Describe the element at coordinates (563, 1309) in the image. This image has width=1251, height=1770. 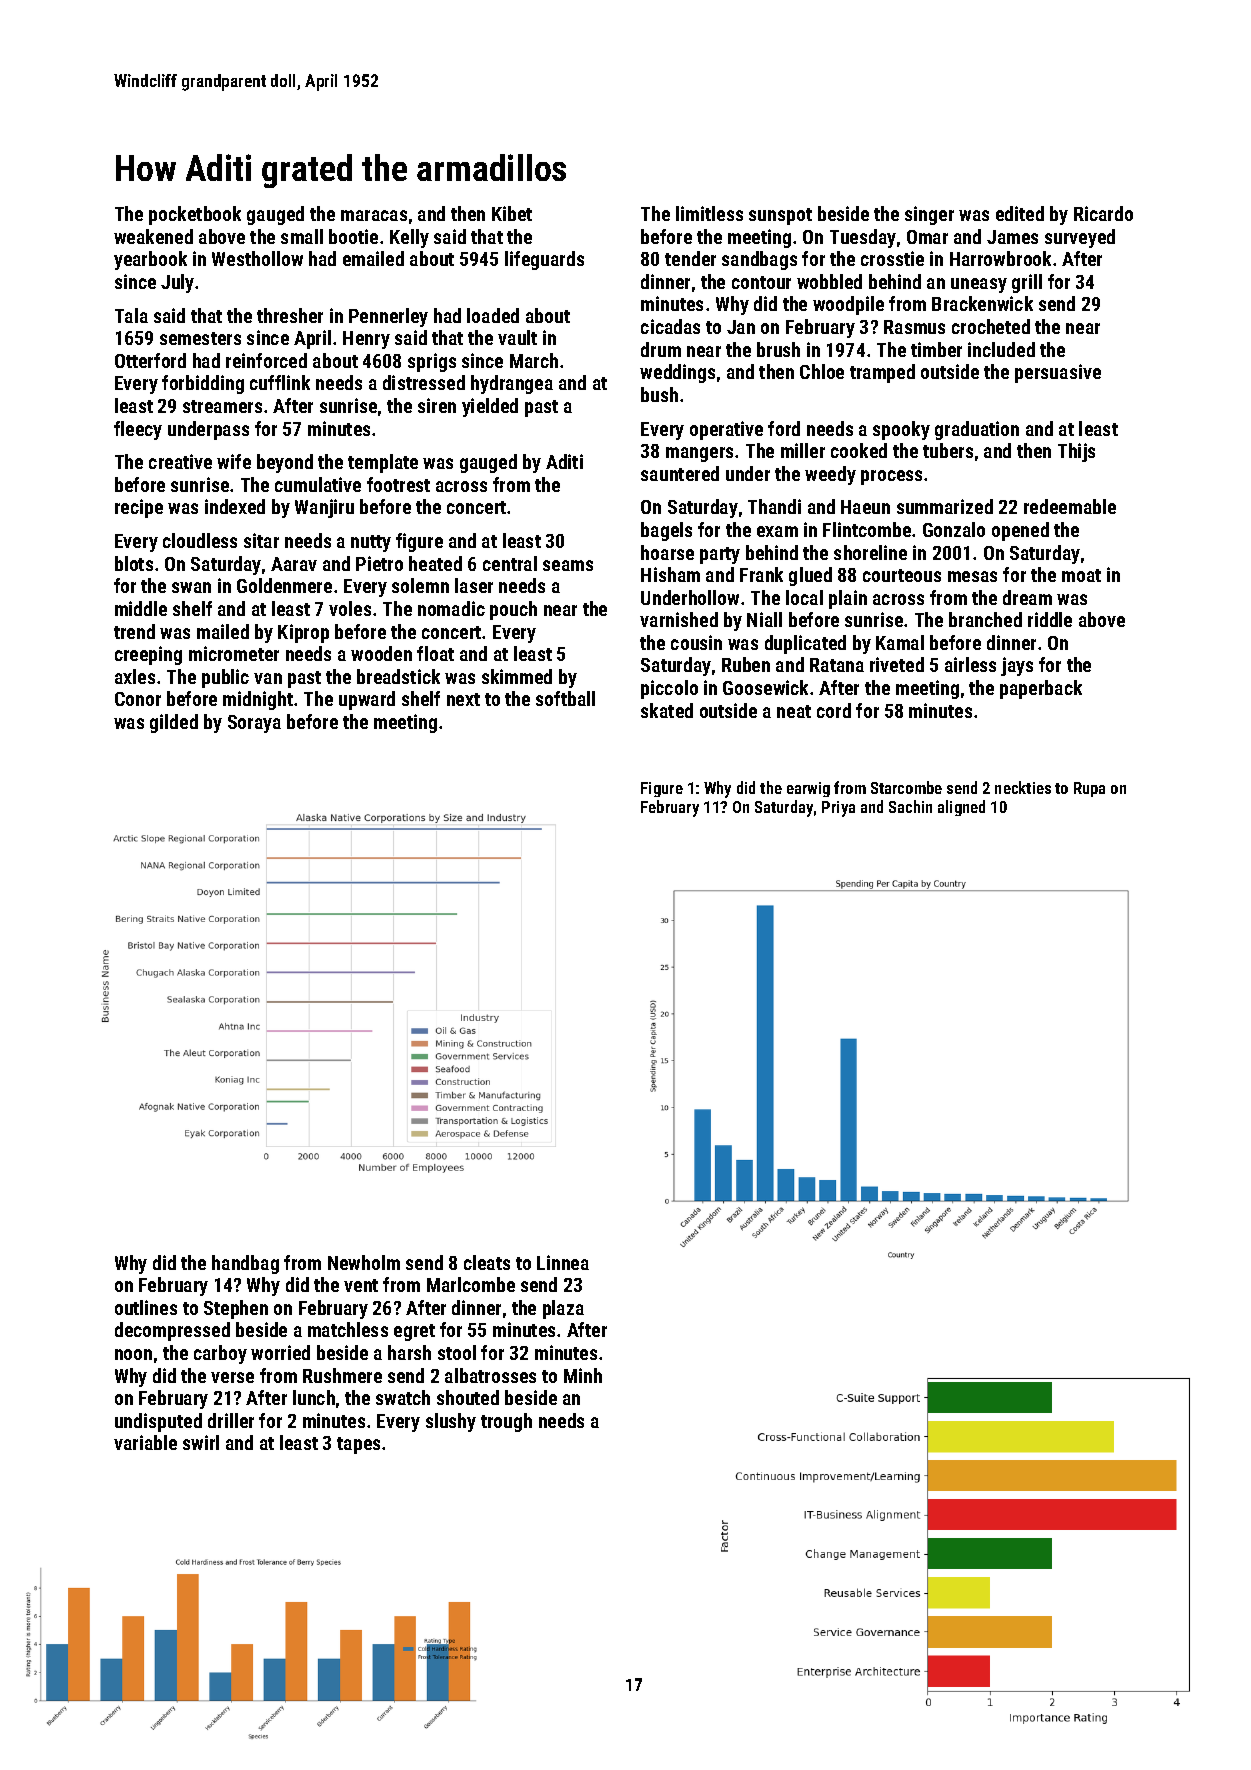
I see `plaza` at that location.
